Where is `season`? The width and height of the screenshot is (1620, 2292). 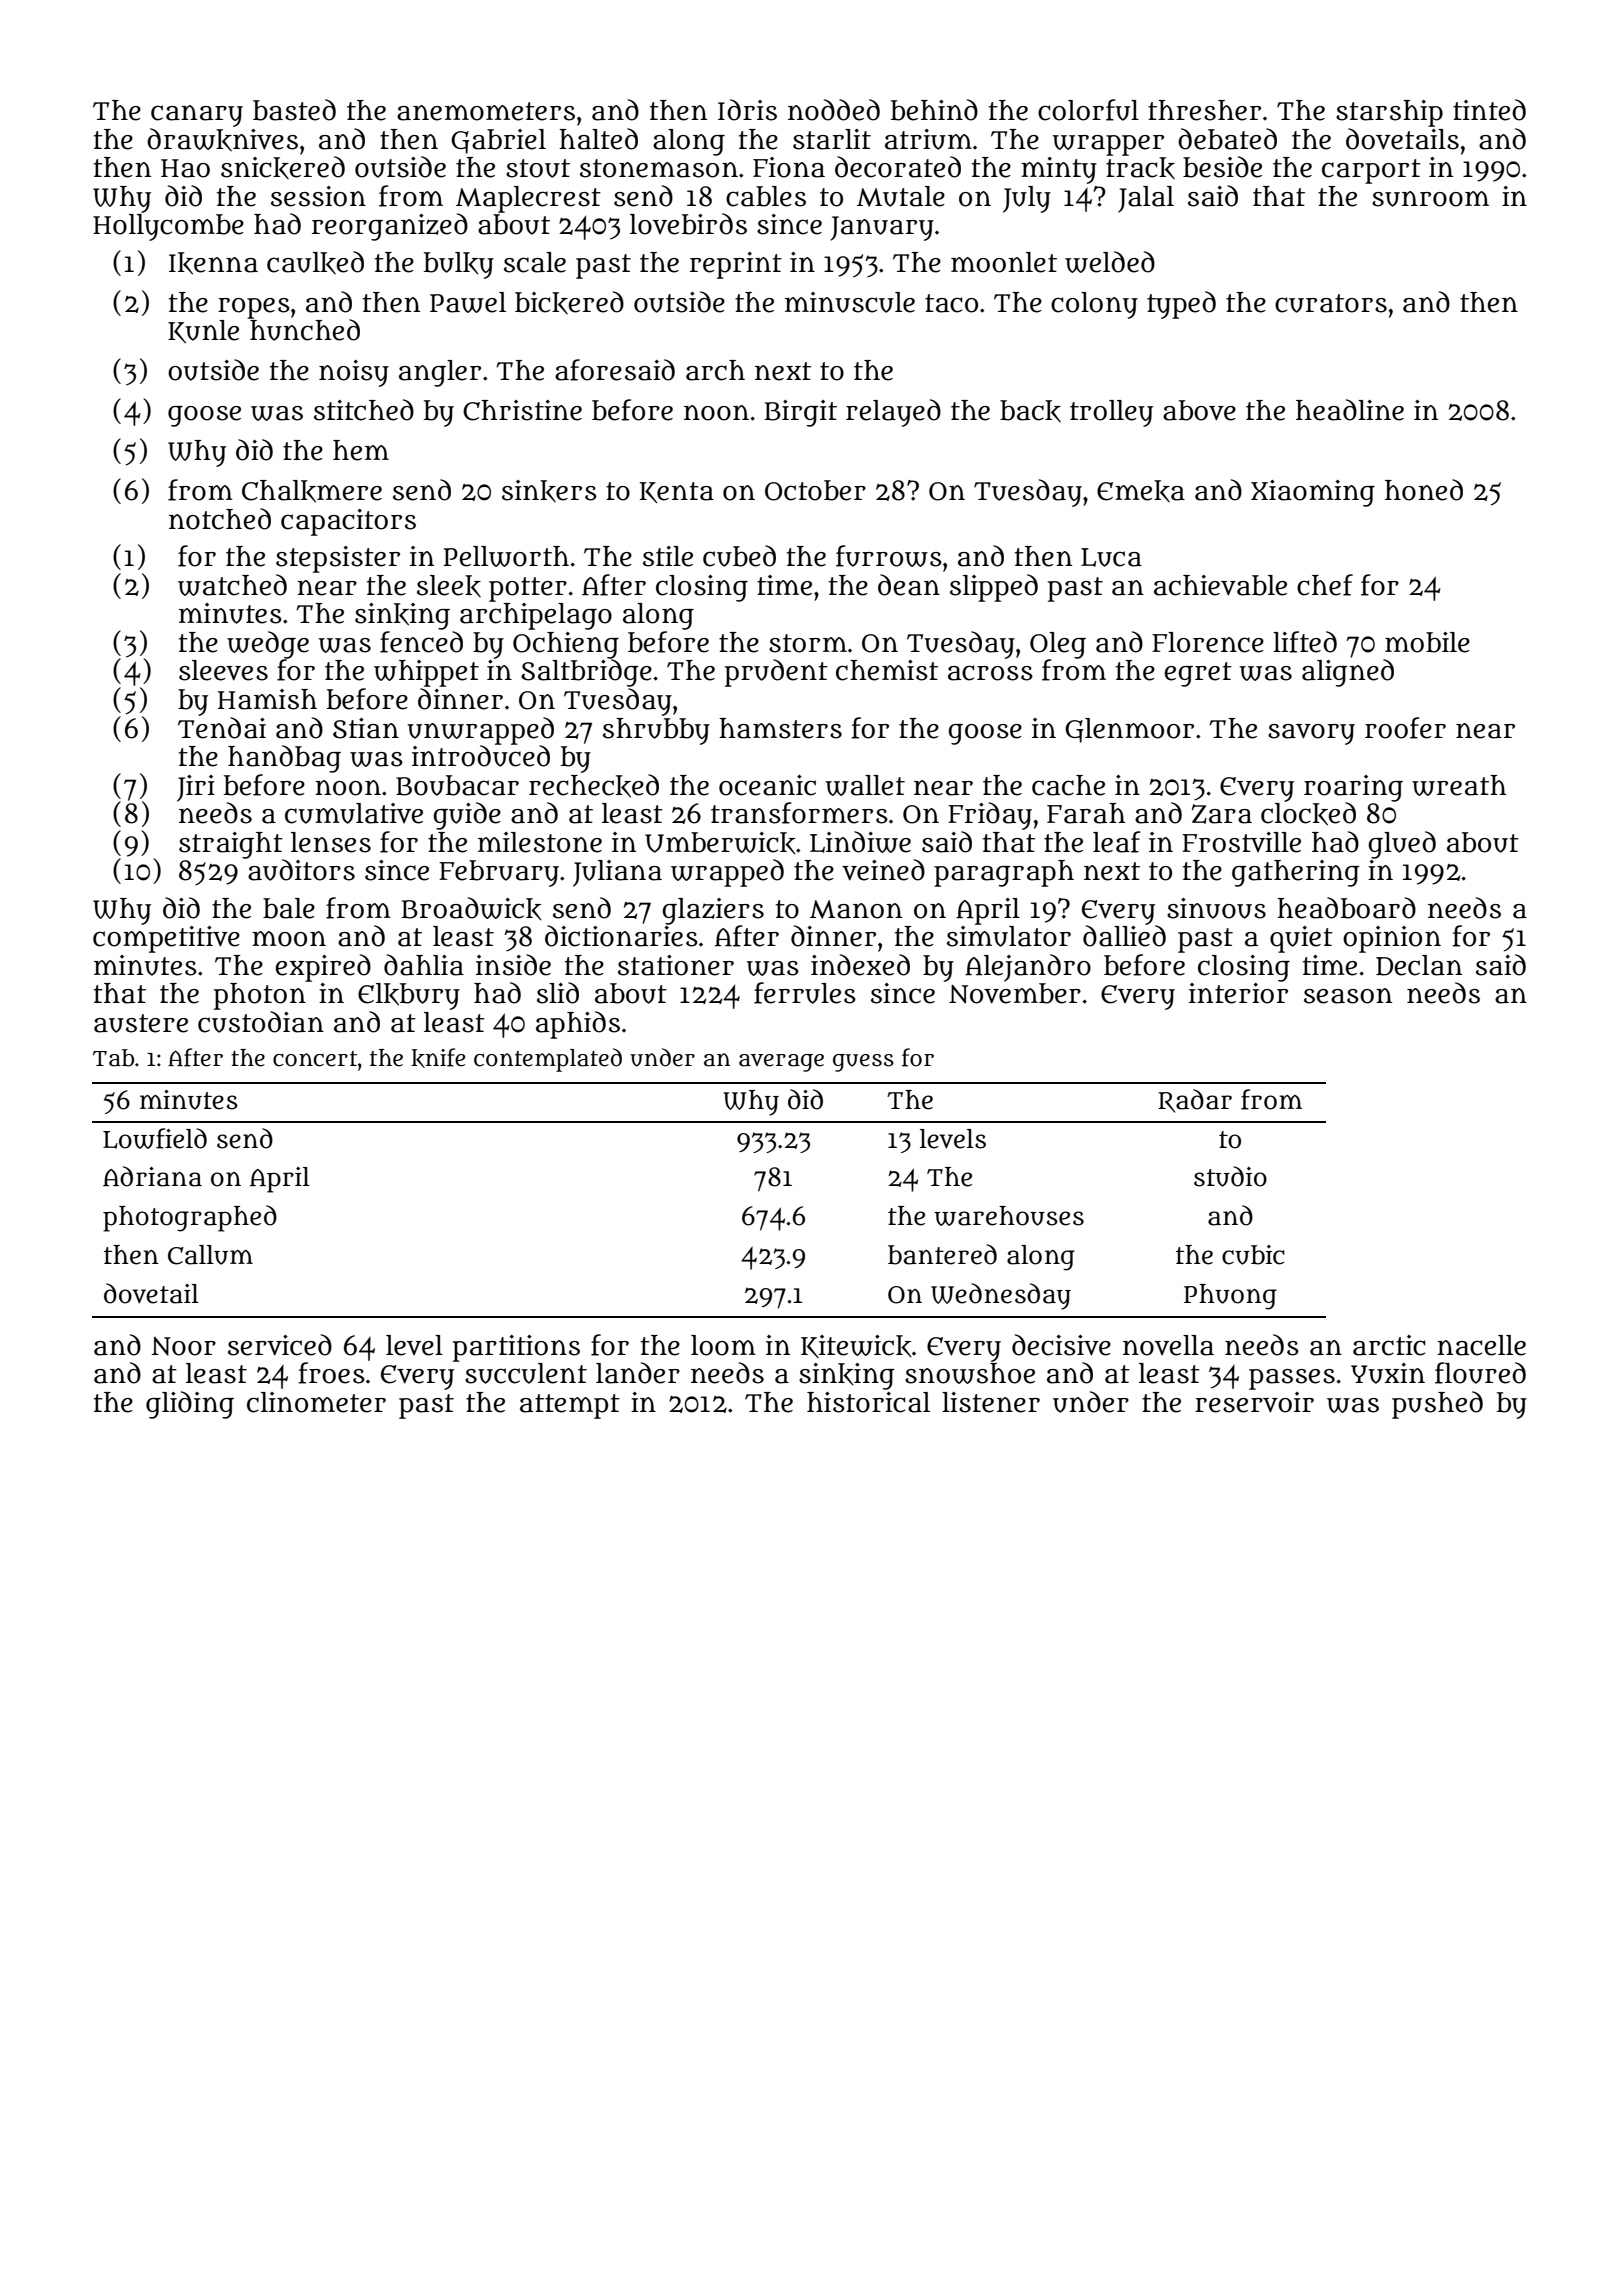 season is located at coordinates (1348, 996).
